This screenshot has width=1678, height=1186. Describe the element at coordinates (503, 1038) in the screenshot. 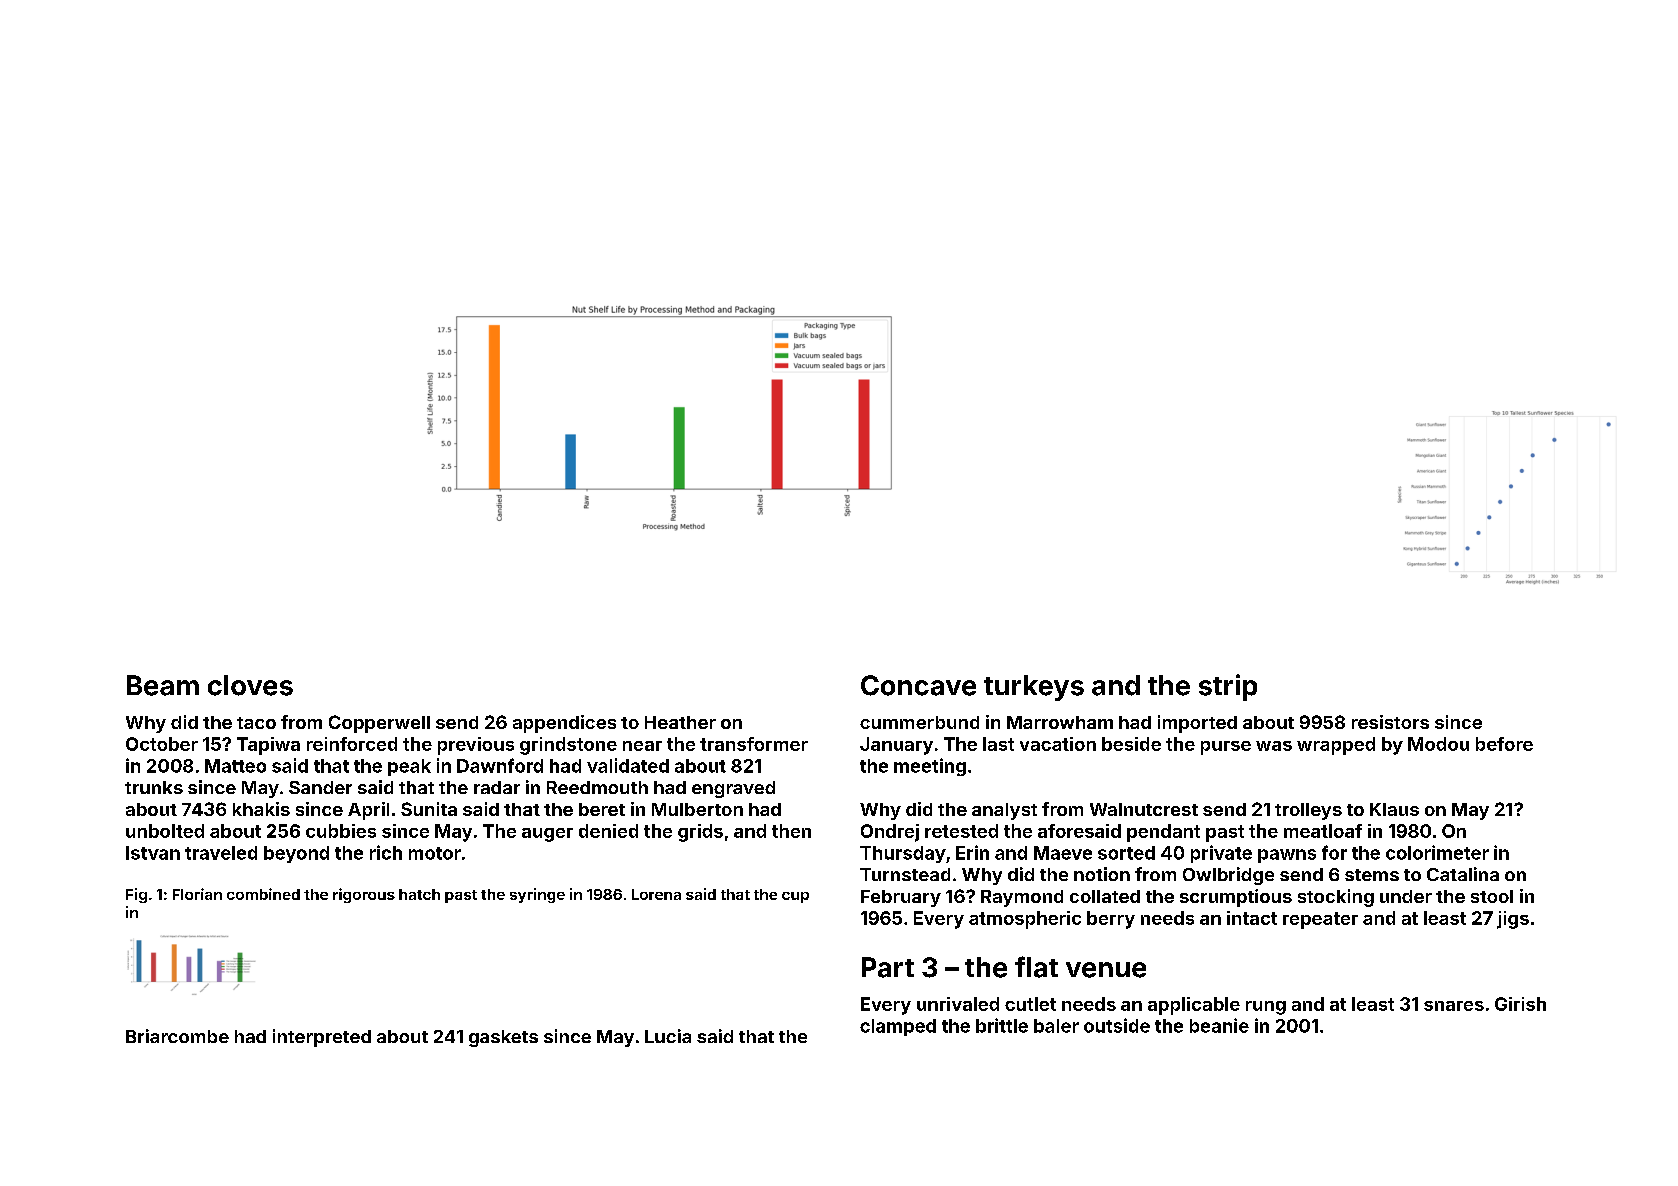

I see `gaskets` at that location.
